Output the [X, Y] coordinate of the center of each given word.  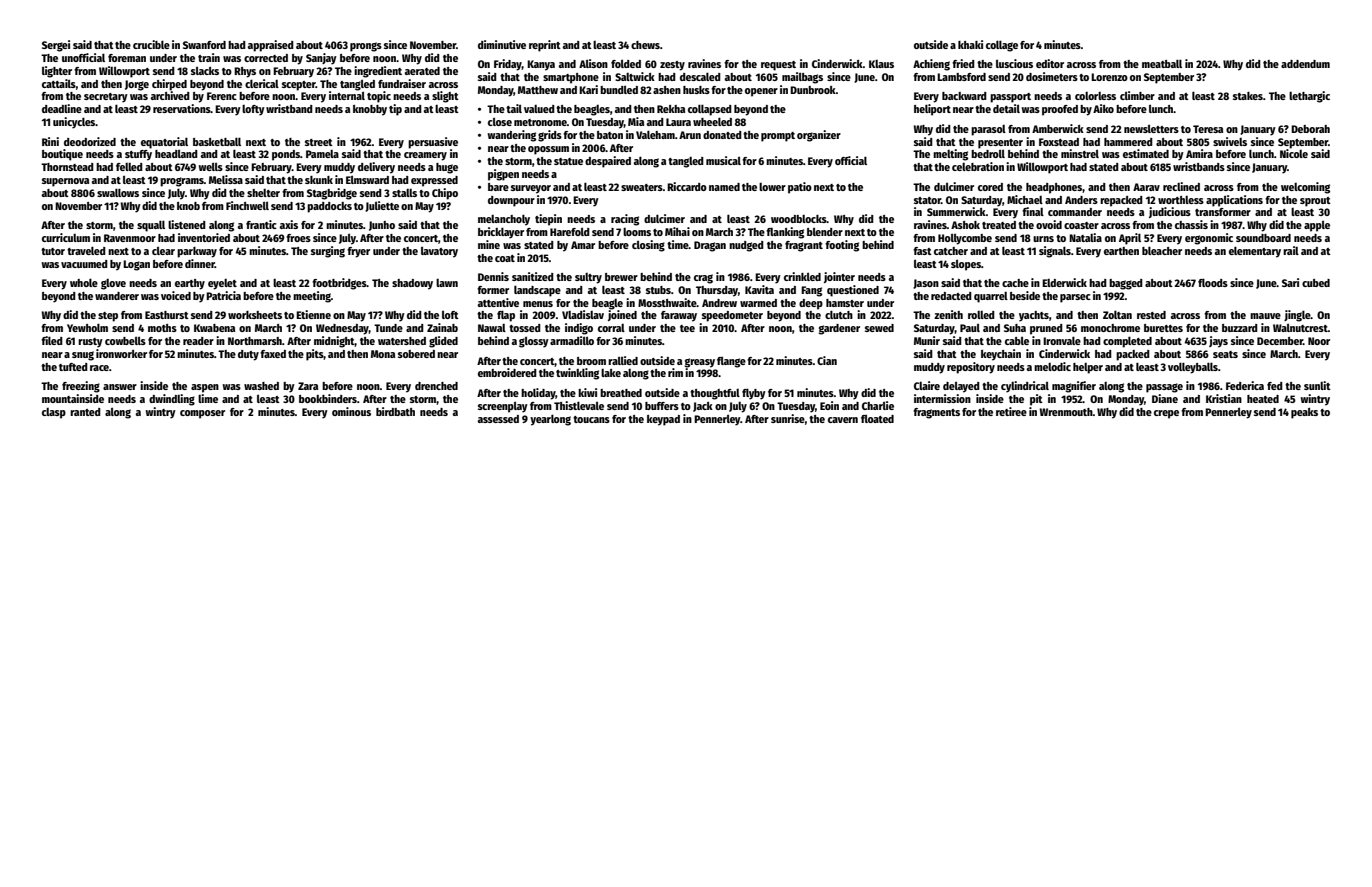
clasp [54, 413]
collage [1002, 46]
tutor [53, 251]
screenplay [503, 407]
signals [1055, 252]
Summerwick [956, 211]
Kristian [1224, 398]
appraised [271, 46]
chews [645, 45]
